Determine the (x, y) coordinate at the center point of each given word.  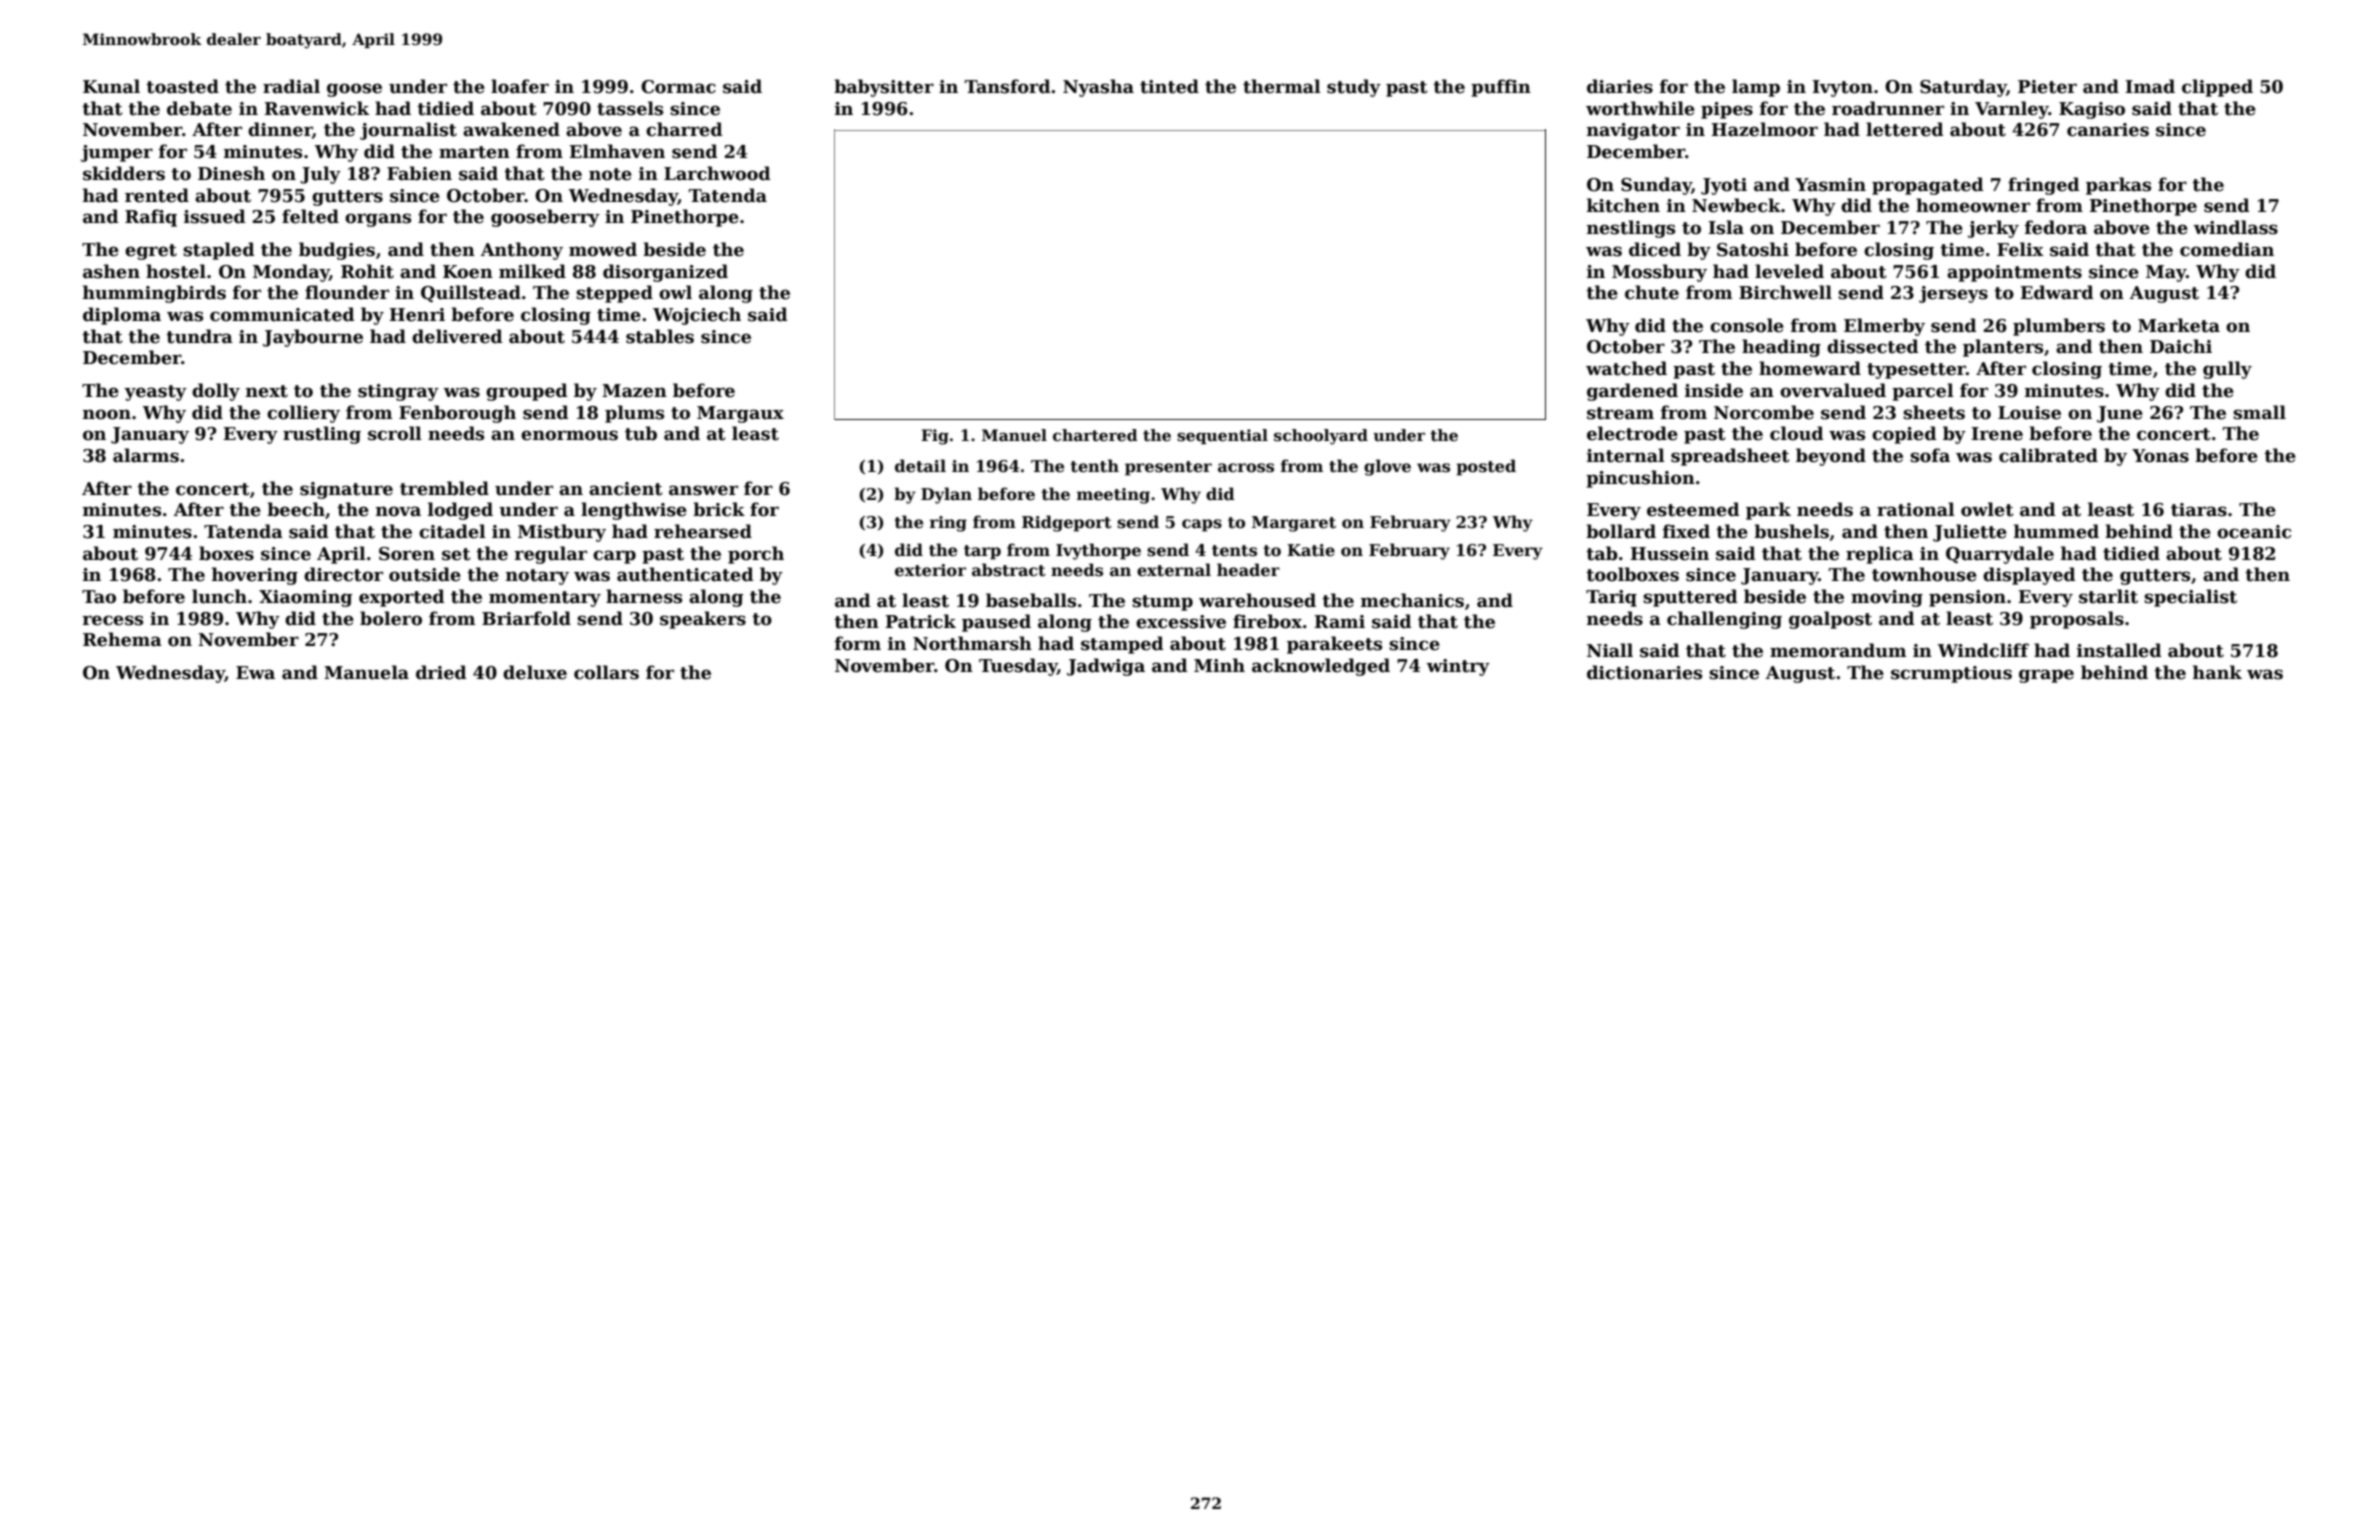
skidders (124, 173)
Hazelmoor (1764, 129)
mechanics (1412, 600)
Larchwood (717, 173)
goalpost (1830, 620)
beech (296, 509)
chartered (1095, 435)
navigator (1633, 131)
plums (634, 414)
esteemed (1693, 509)
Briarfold (526, 618)
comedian (2227, 249)
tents (1234, 551)
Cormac (678, 87)
